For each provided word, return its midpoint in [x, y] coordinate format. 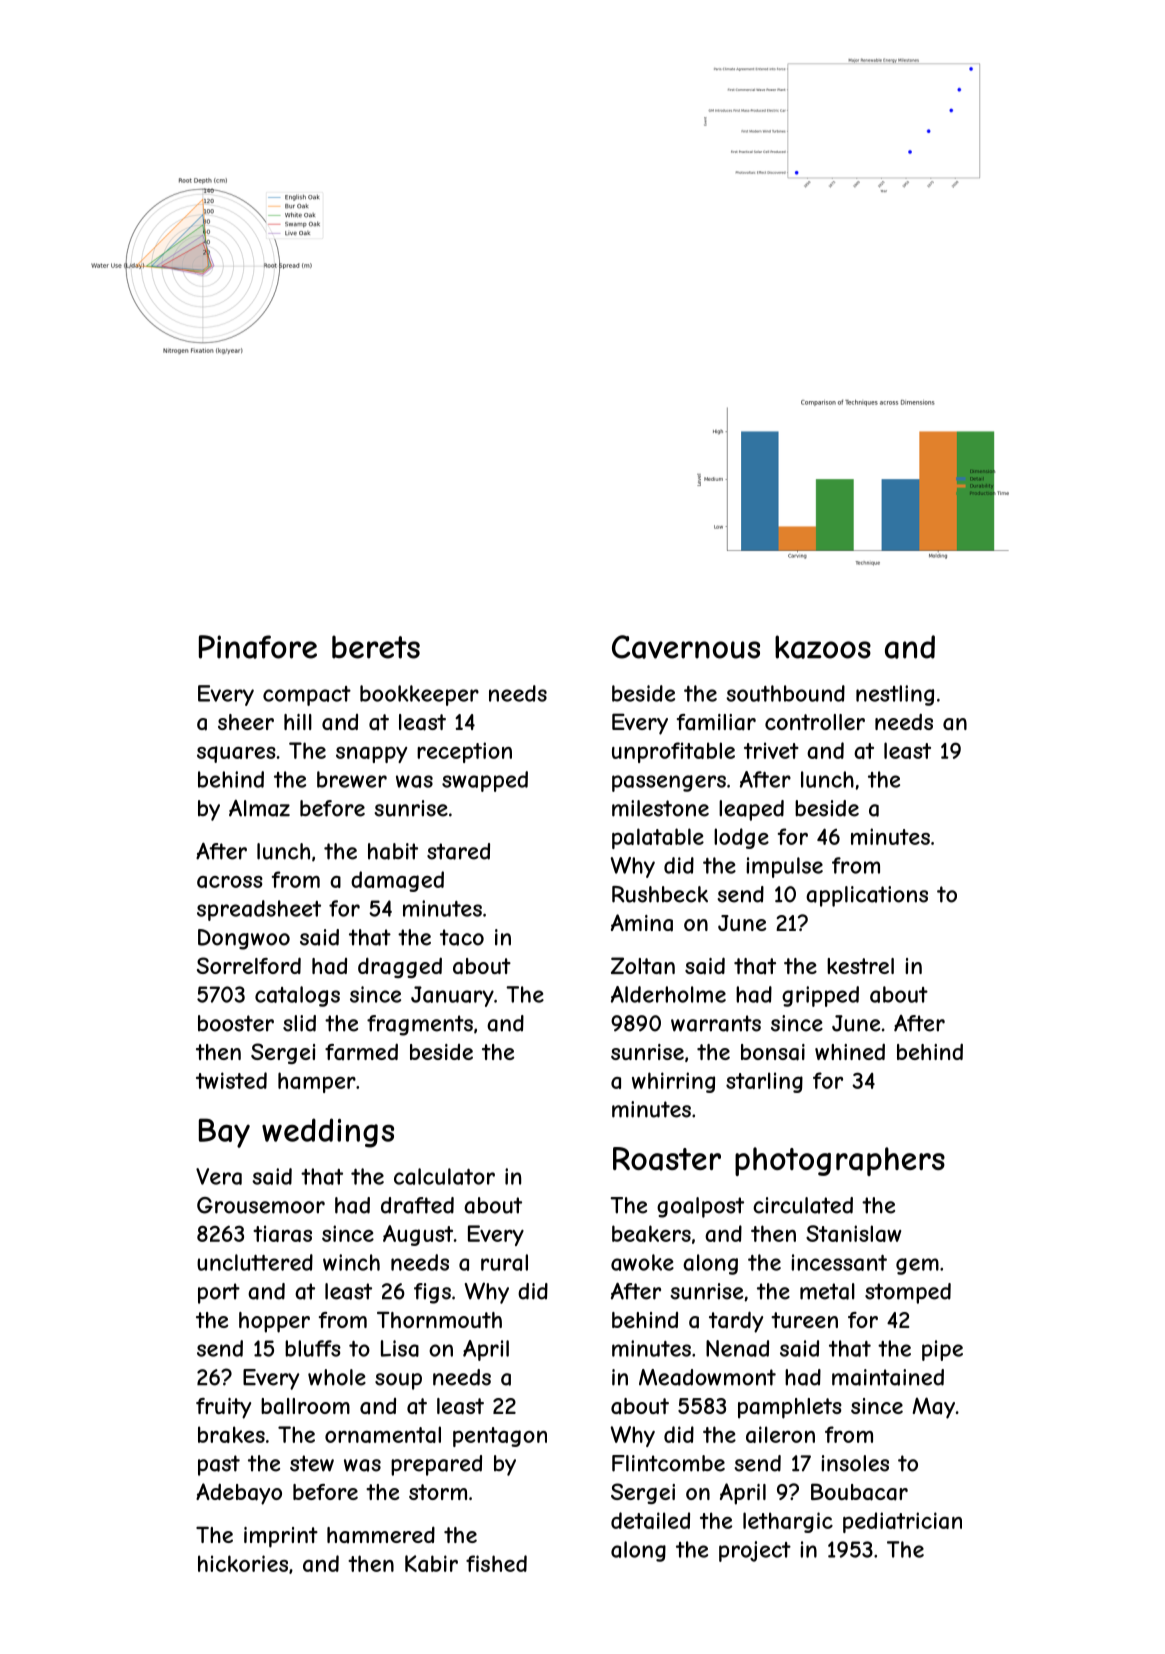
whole [337, 1377]
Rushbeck [660, 894]
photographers [840, 1161]
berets [376, 647]
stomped [908, 1293]
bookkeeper [419, 695]
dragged [400, 967]
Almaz [259, 808]
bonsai [773, 1052]
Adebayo [239, 1494]
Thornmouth [439, 1319]
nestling [895, 695]
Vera [219, 1176]
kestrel [860, 966]
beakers [651, 1233]
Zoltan [643, 966]
